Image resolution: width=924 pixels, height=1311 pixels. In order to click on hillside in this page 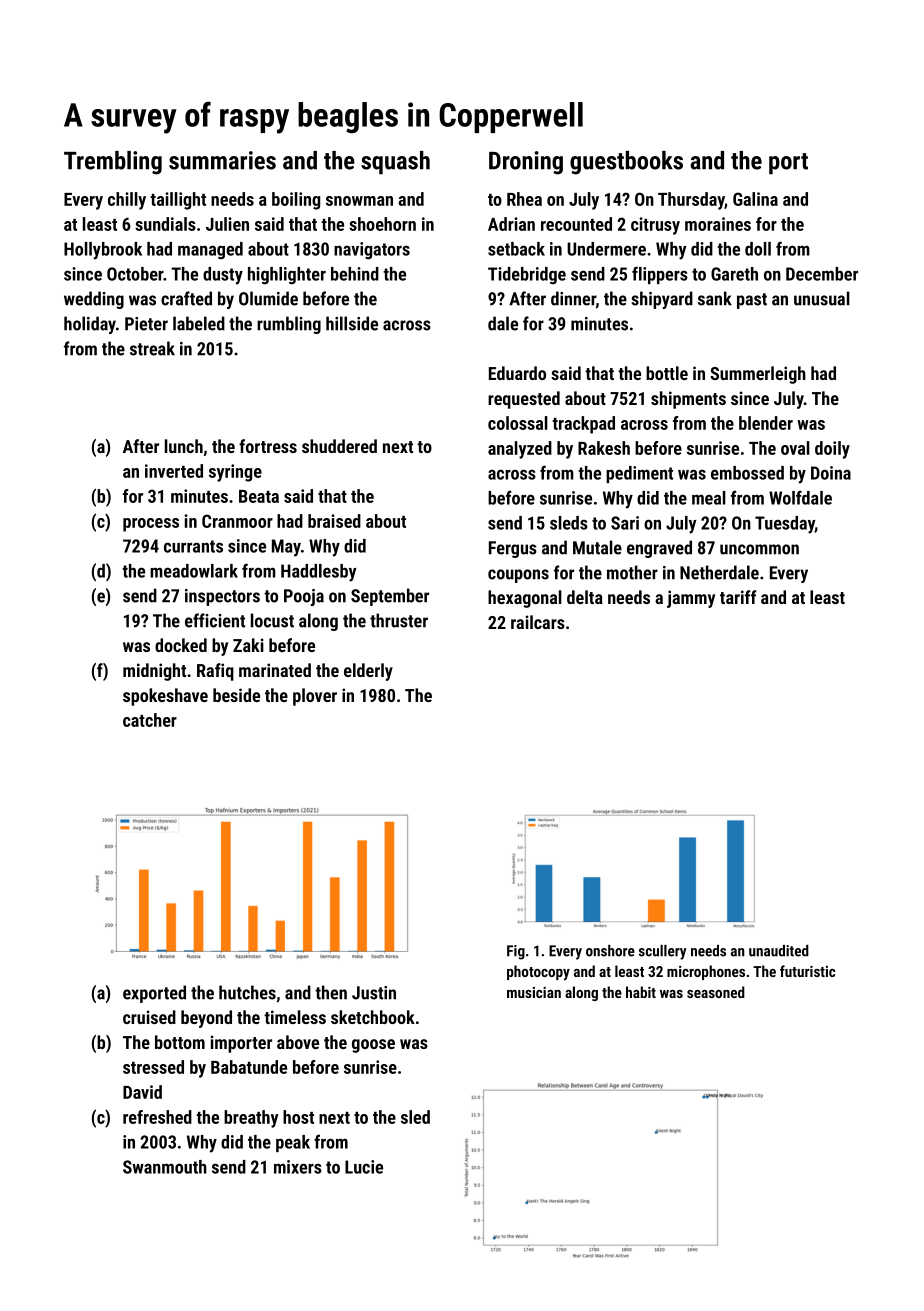, I will do `click(352, 323)`.
